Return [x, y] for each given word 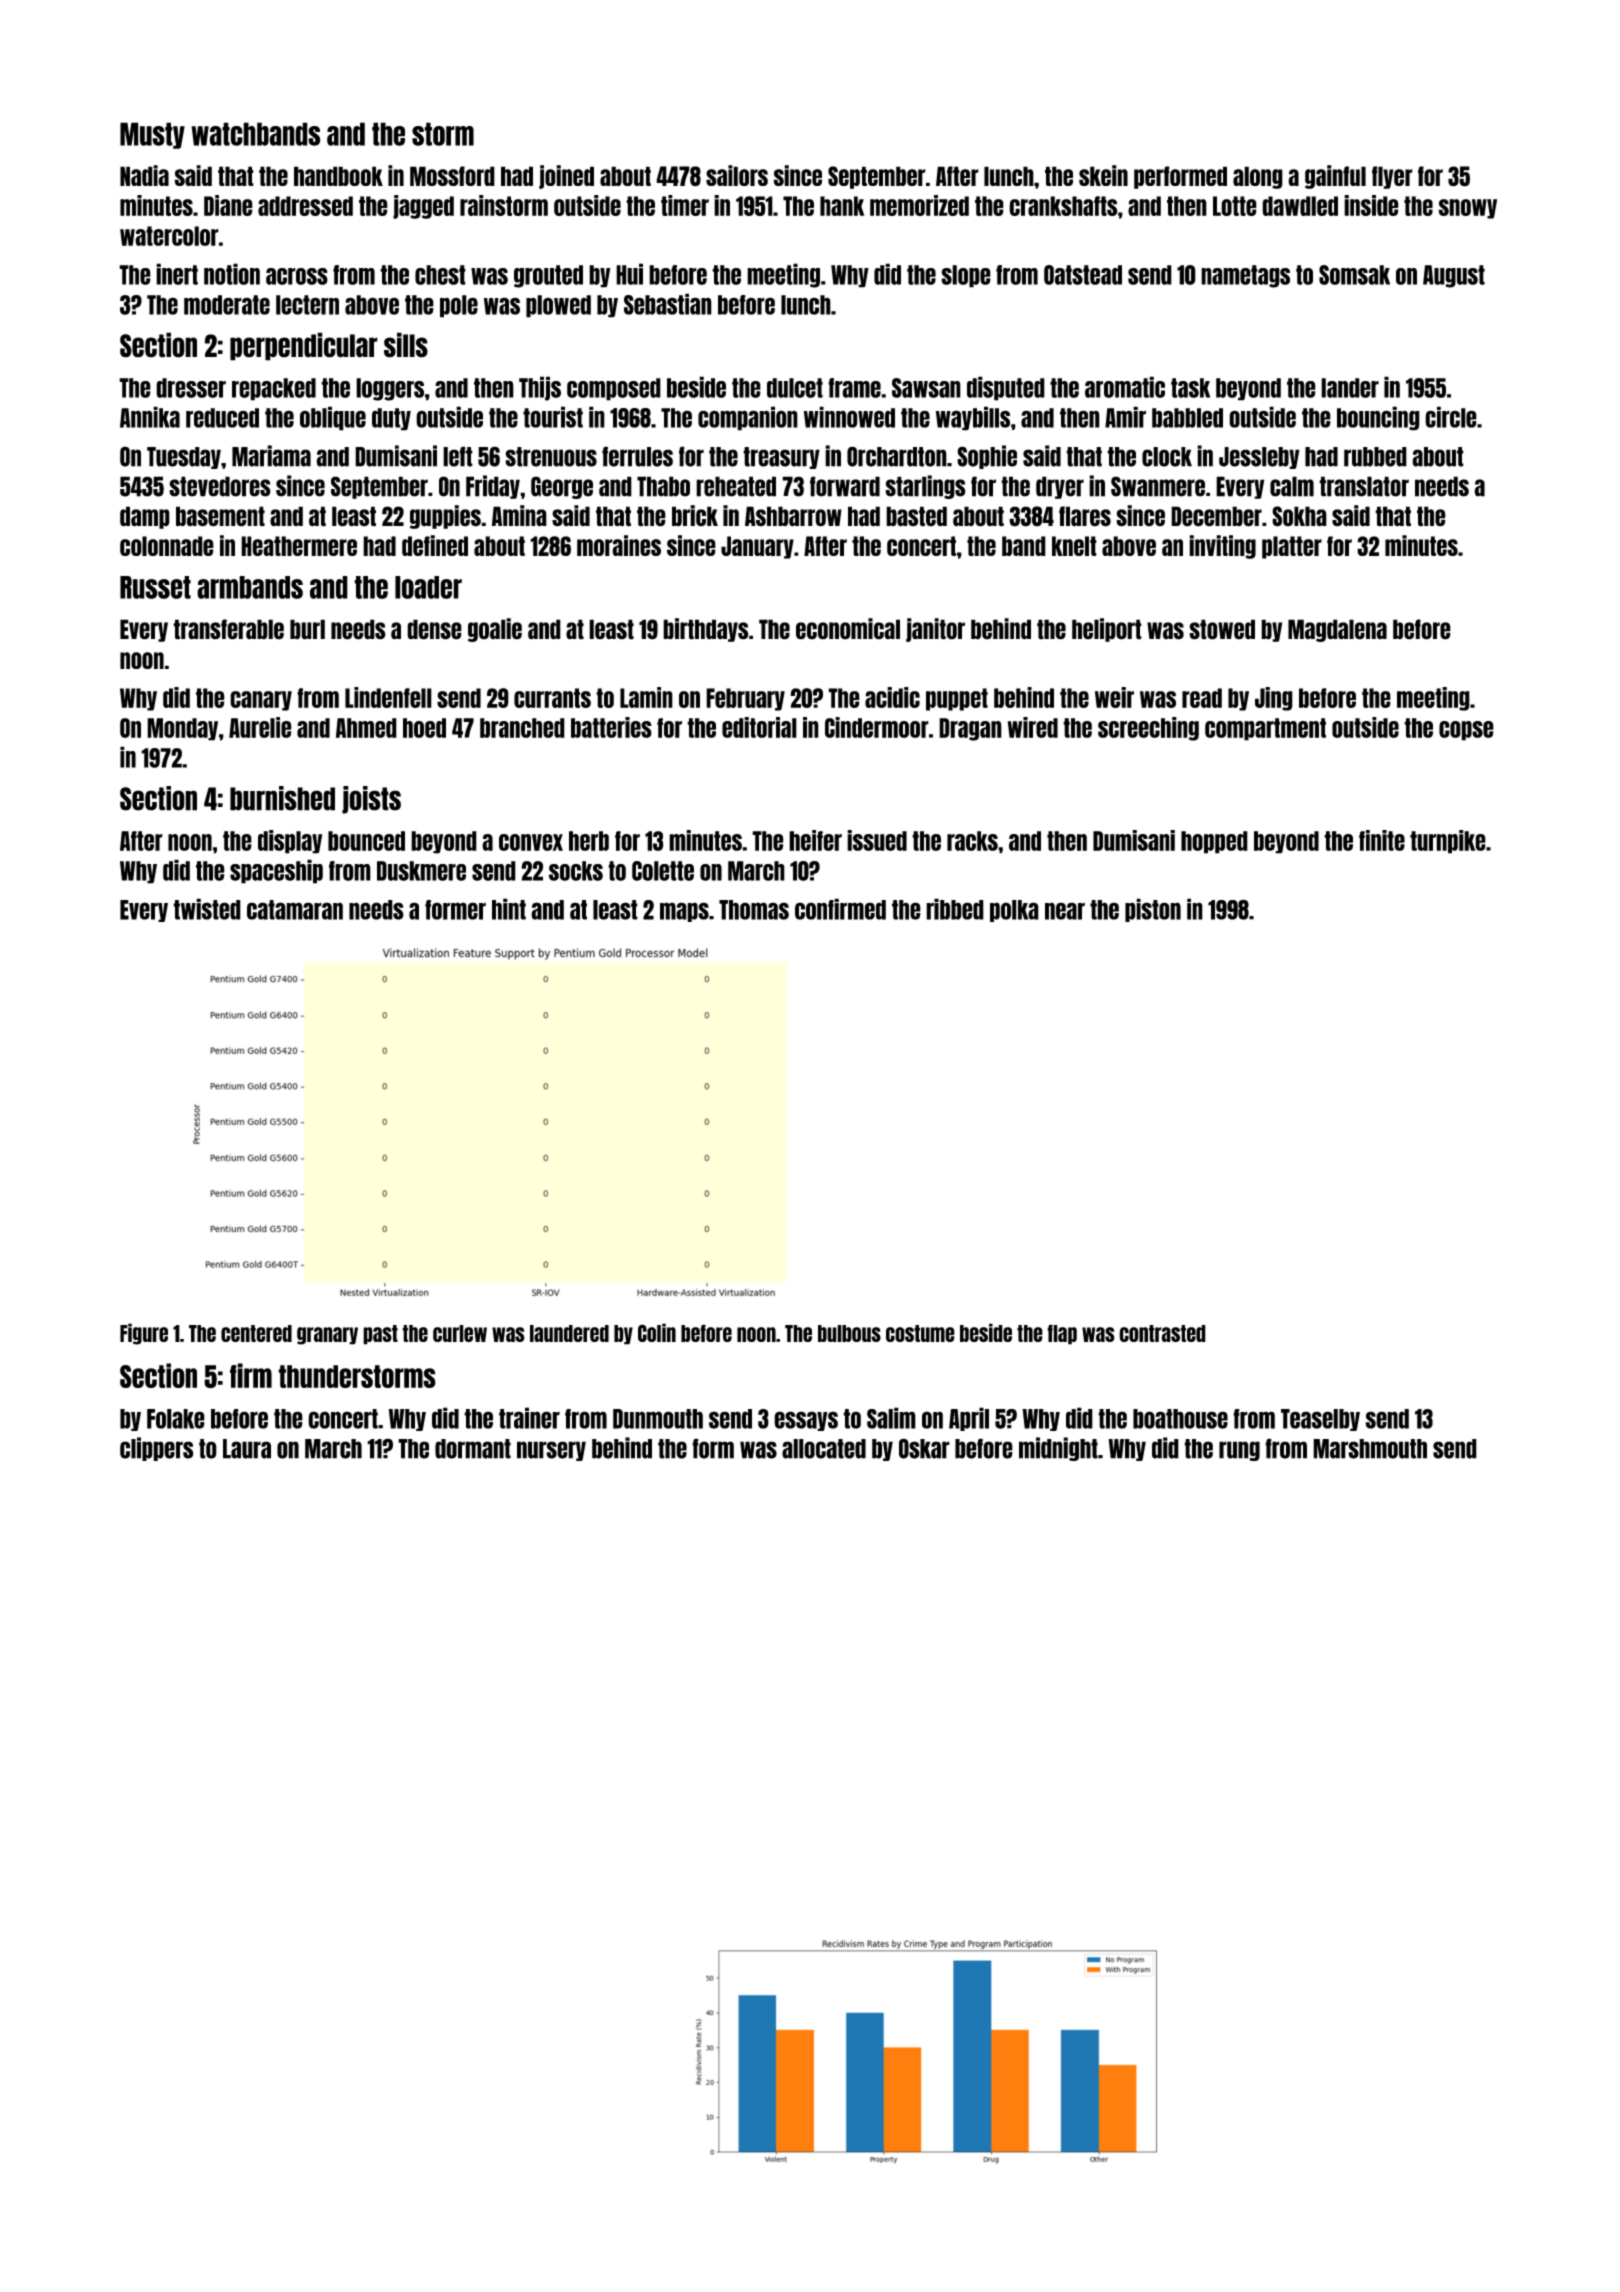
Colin [657, 1332]
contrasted [1162, 1333]
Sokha [1299, 516]
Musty [152, 135]
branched [522, 728]
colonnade [167, 546]
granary [327, 1336]
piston [1153, 910]
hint [509, 909]
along [1258, 177]
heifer [815, 840]
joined [566, 177]
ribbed [955, 909]
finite [1382, 840]
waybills [973, 418]
